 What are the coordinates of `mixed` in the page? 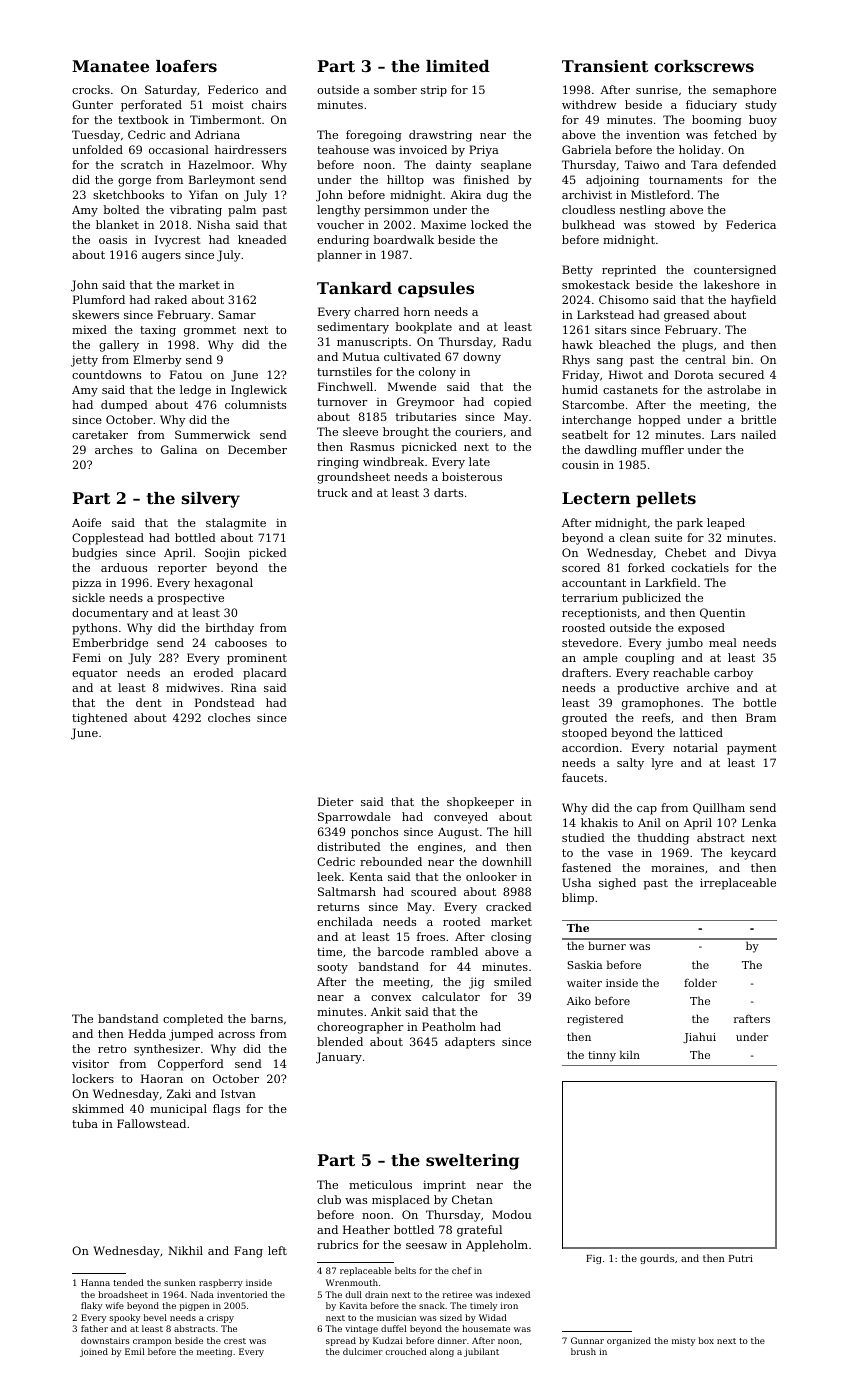 It's located at (89, 329).
